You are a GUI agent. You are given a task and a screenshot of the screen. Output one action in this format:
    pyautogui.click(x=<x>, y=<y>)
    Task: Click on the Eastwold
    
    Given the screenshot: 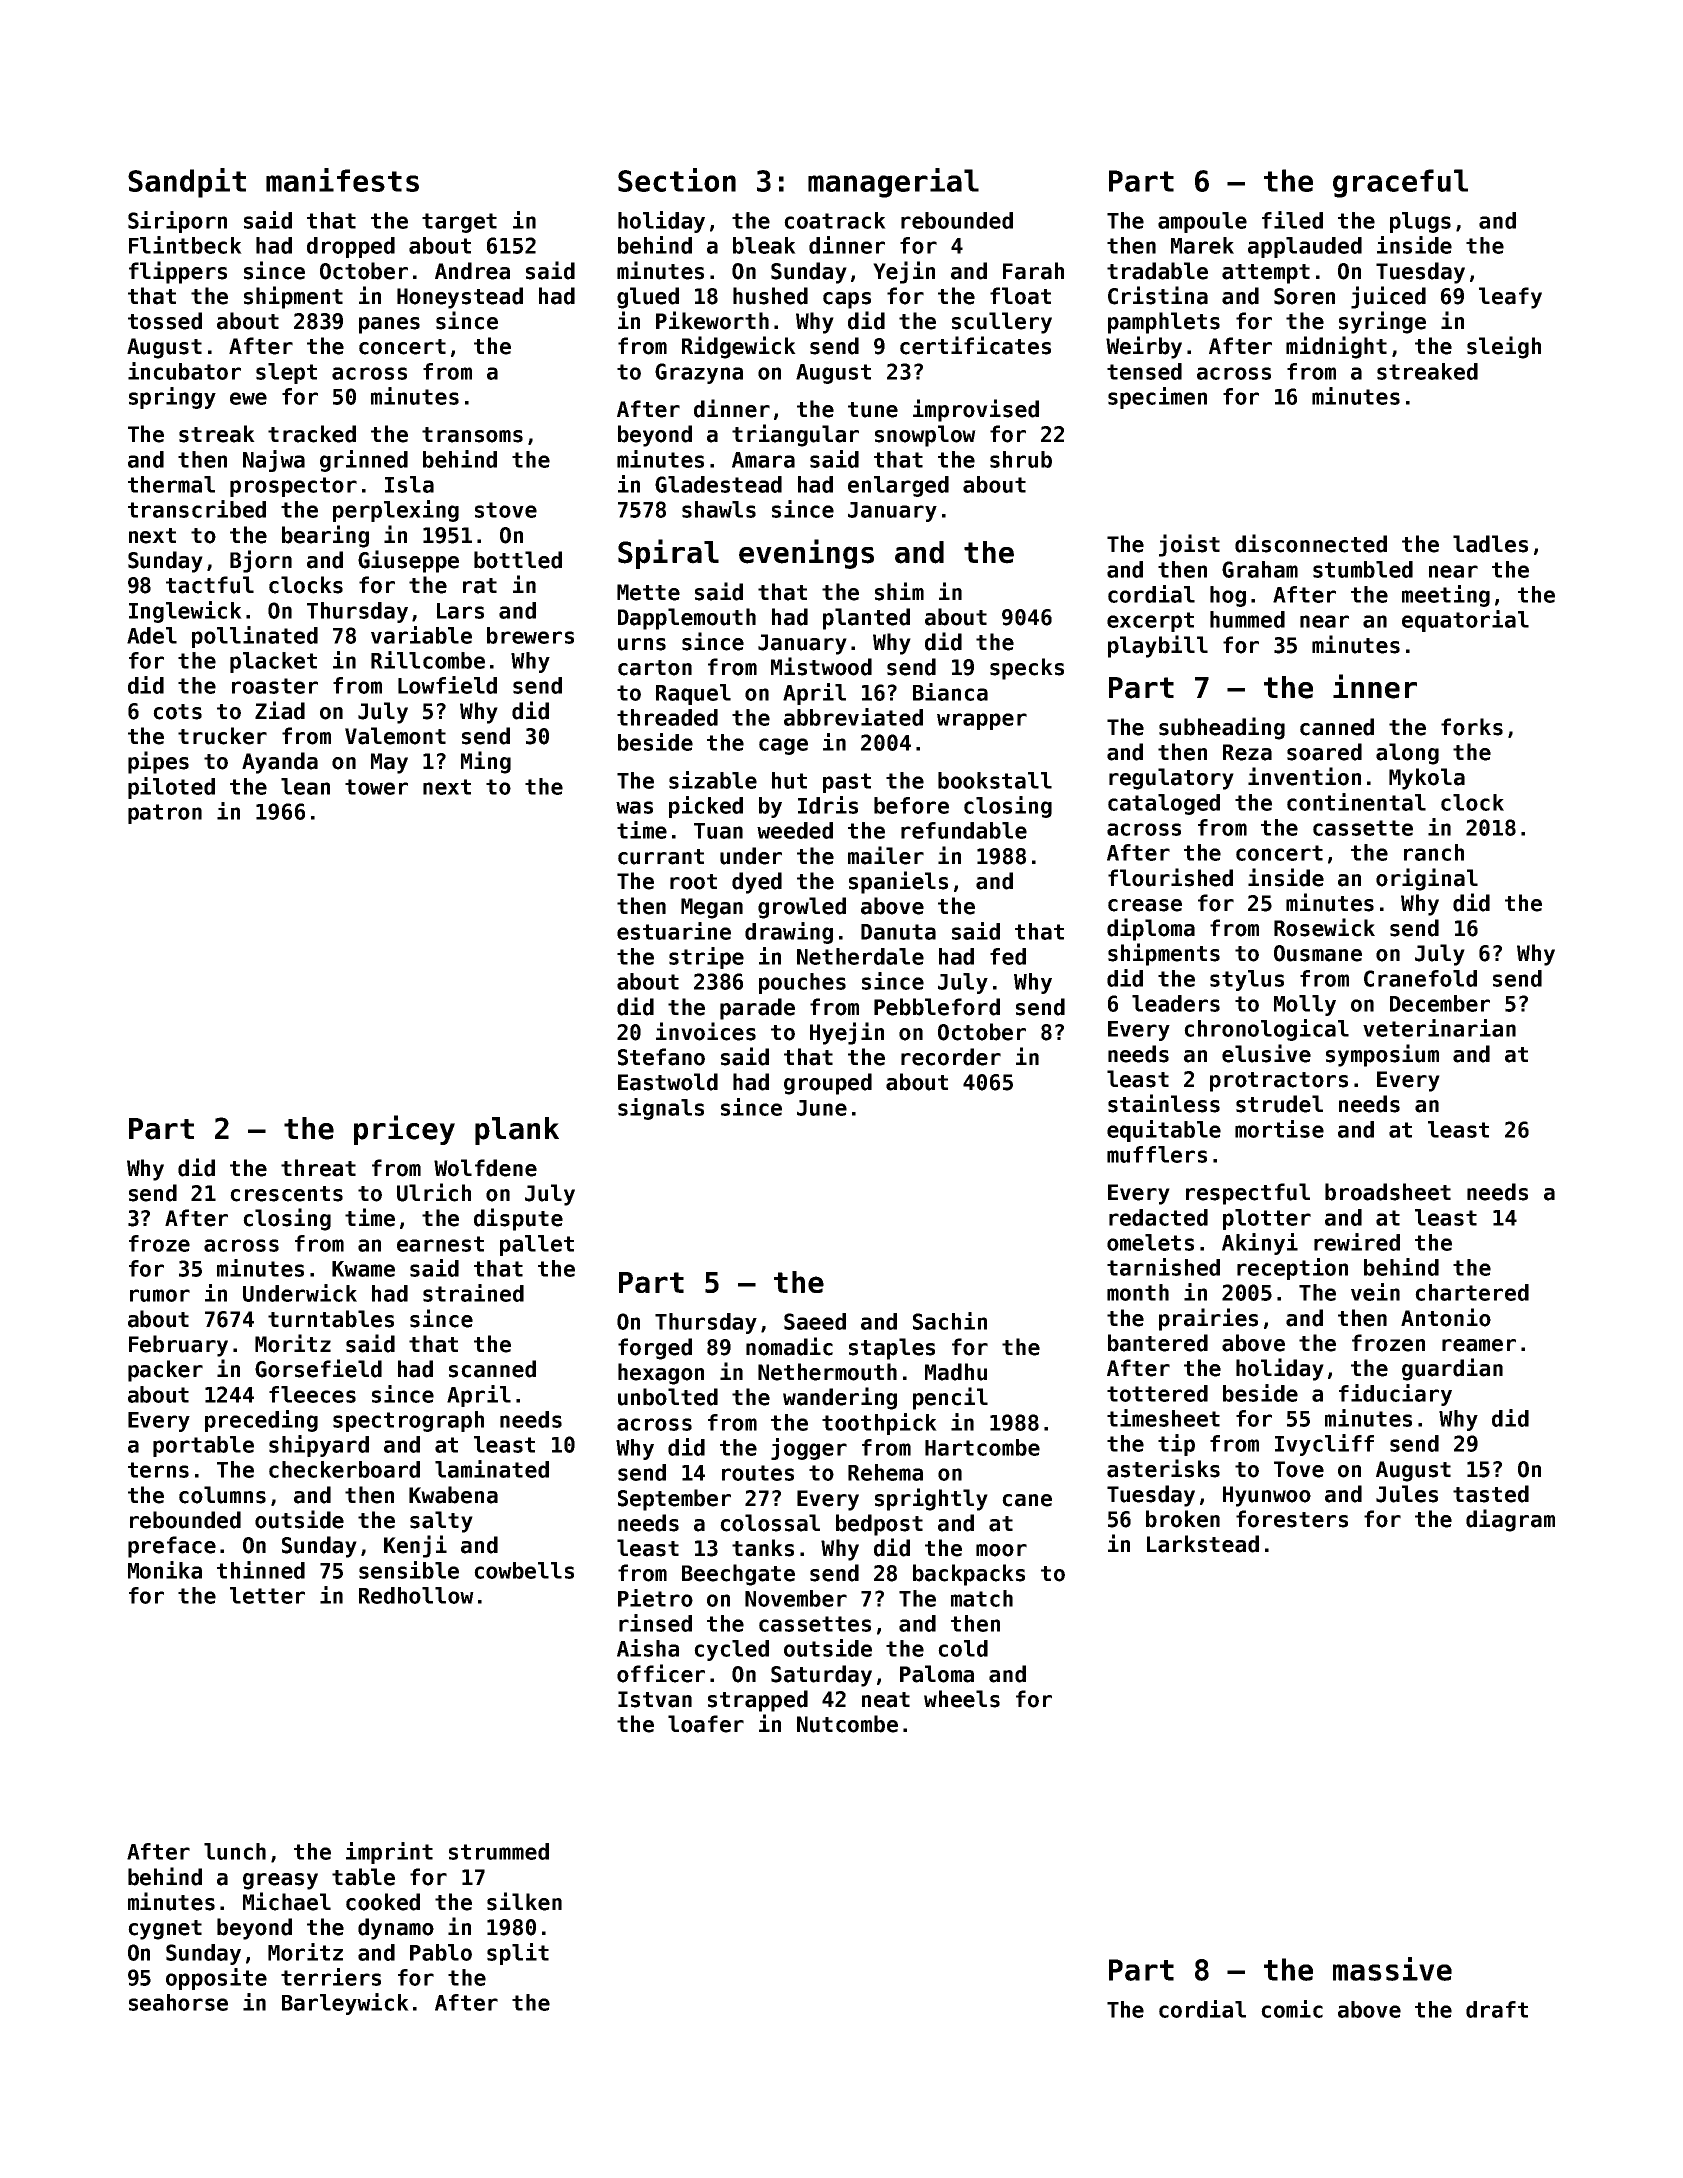 What is the action you would take?
    pyautogui.click(x=668, y=1082)
